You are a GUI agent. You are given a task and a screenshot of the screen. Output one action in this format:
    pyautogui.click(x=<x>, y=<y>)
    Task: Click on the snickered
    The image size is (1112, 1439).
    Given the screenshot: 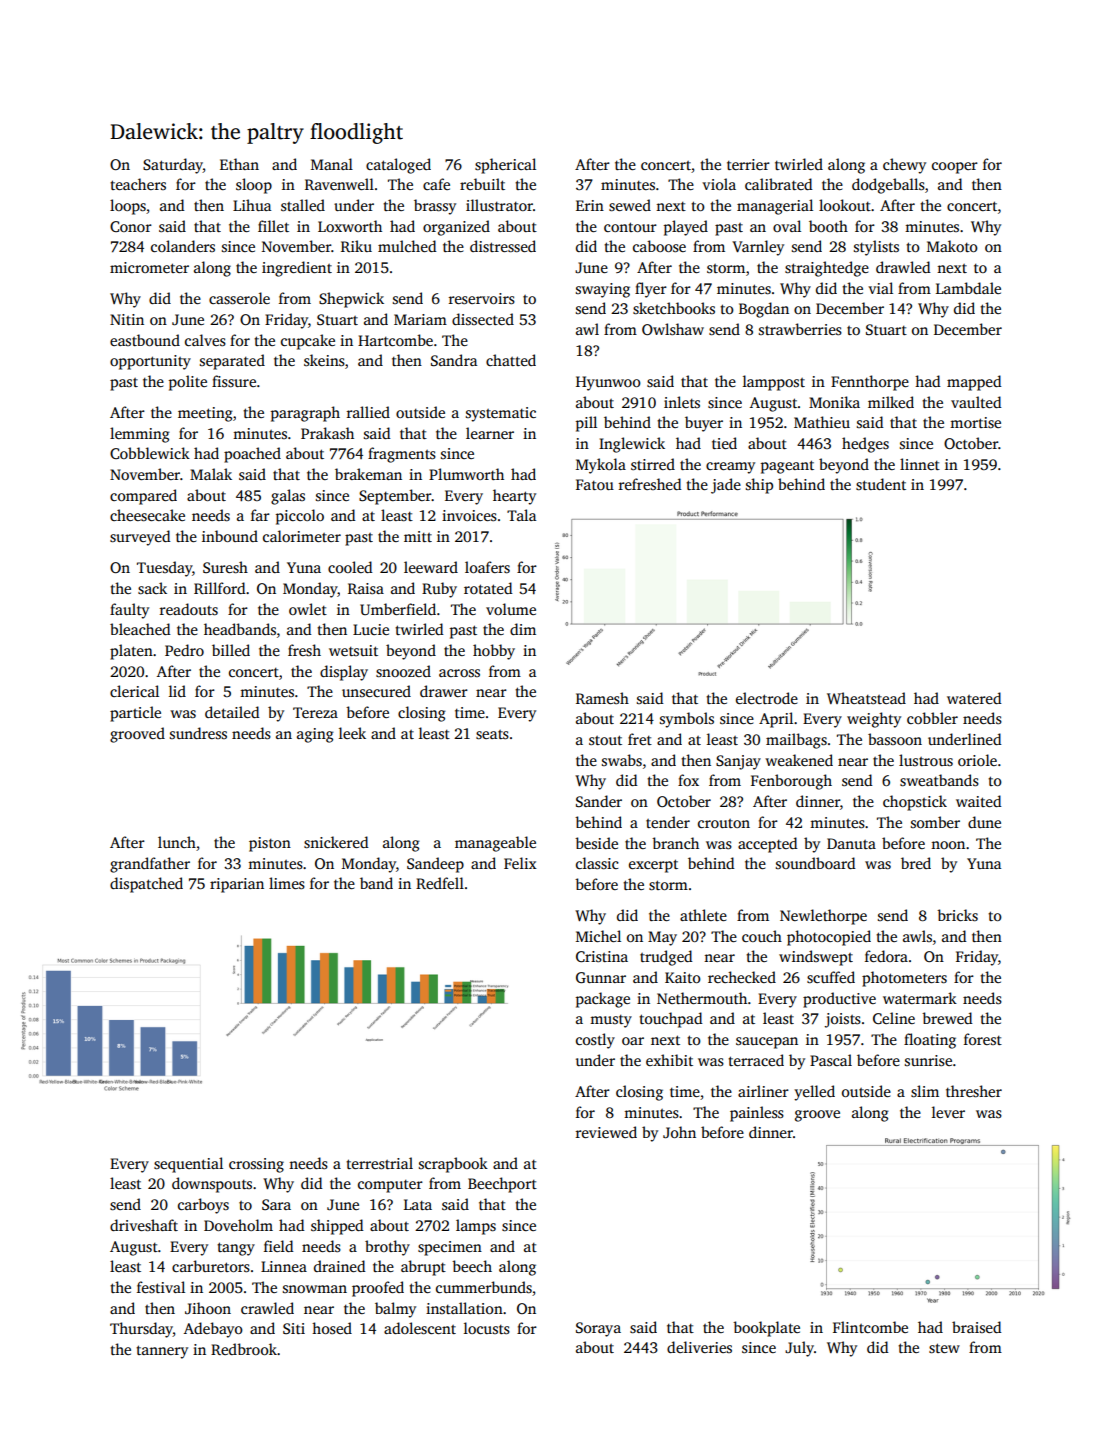 What is the action you would take?
    pyautogui.click(x=336, y=842)
